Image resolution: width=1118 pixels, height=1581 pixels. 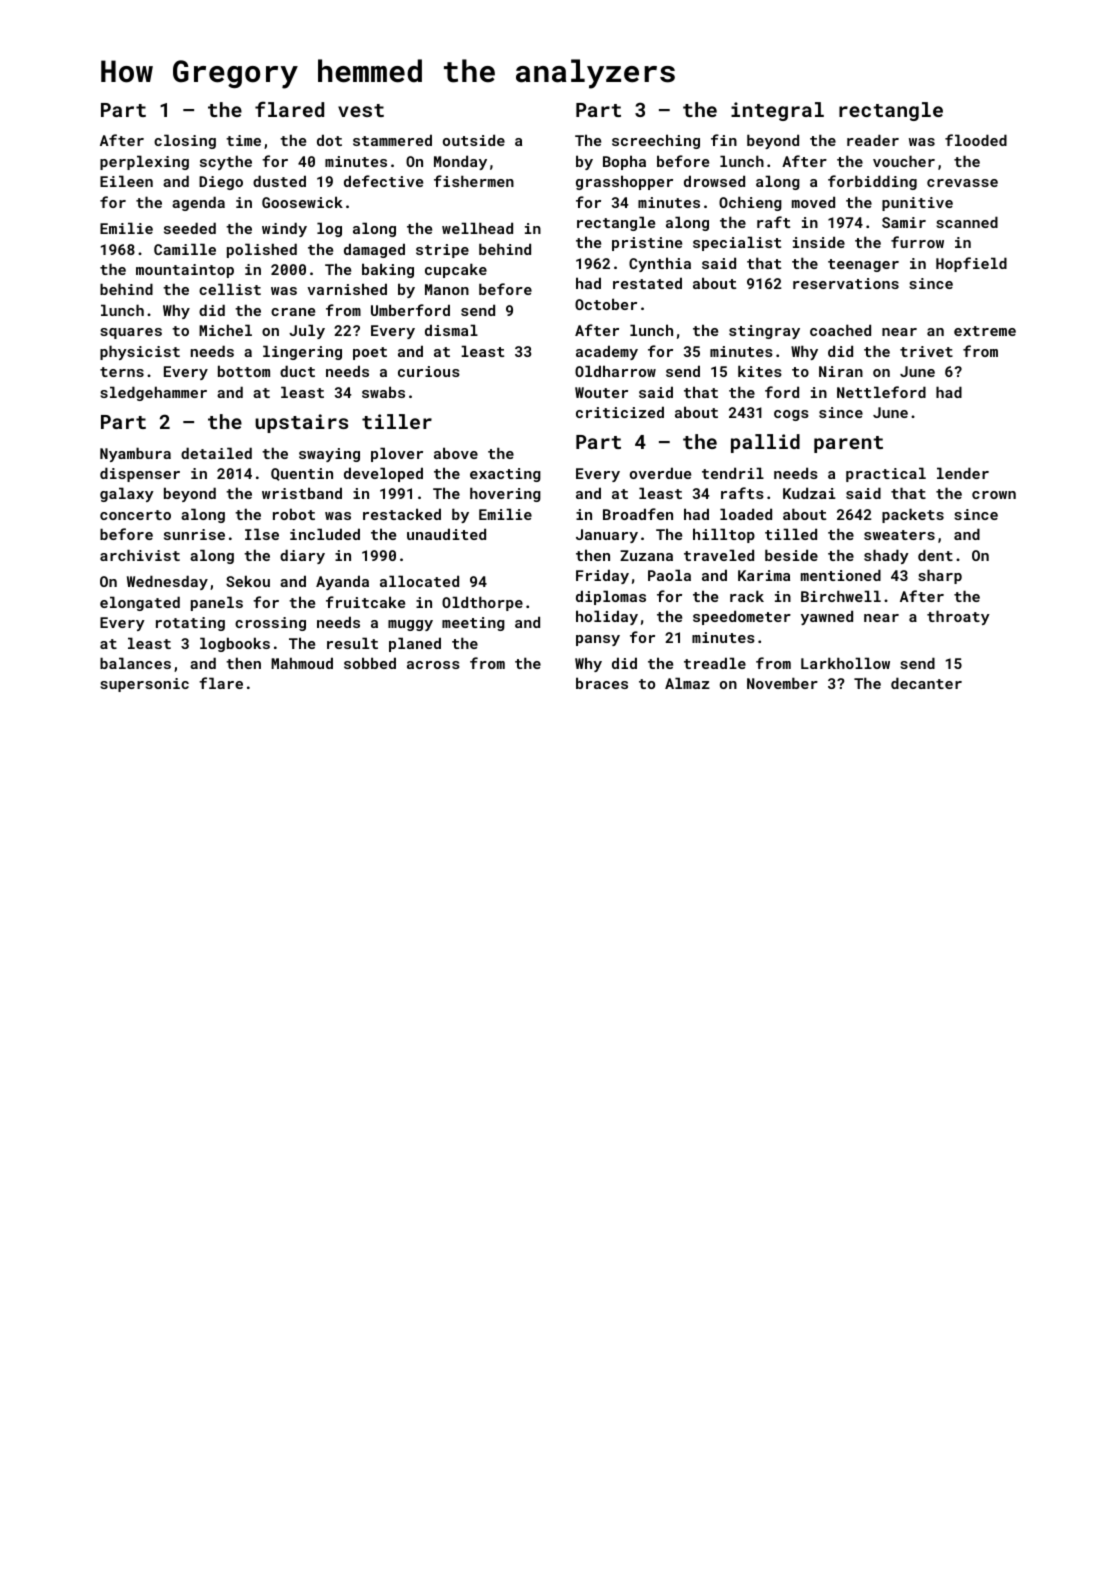 I want to click on vest, so click(x=361, y=110).
